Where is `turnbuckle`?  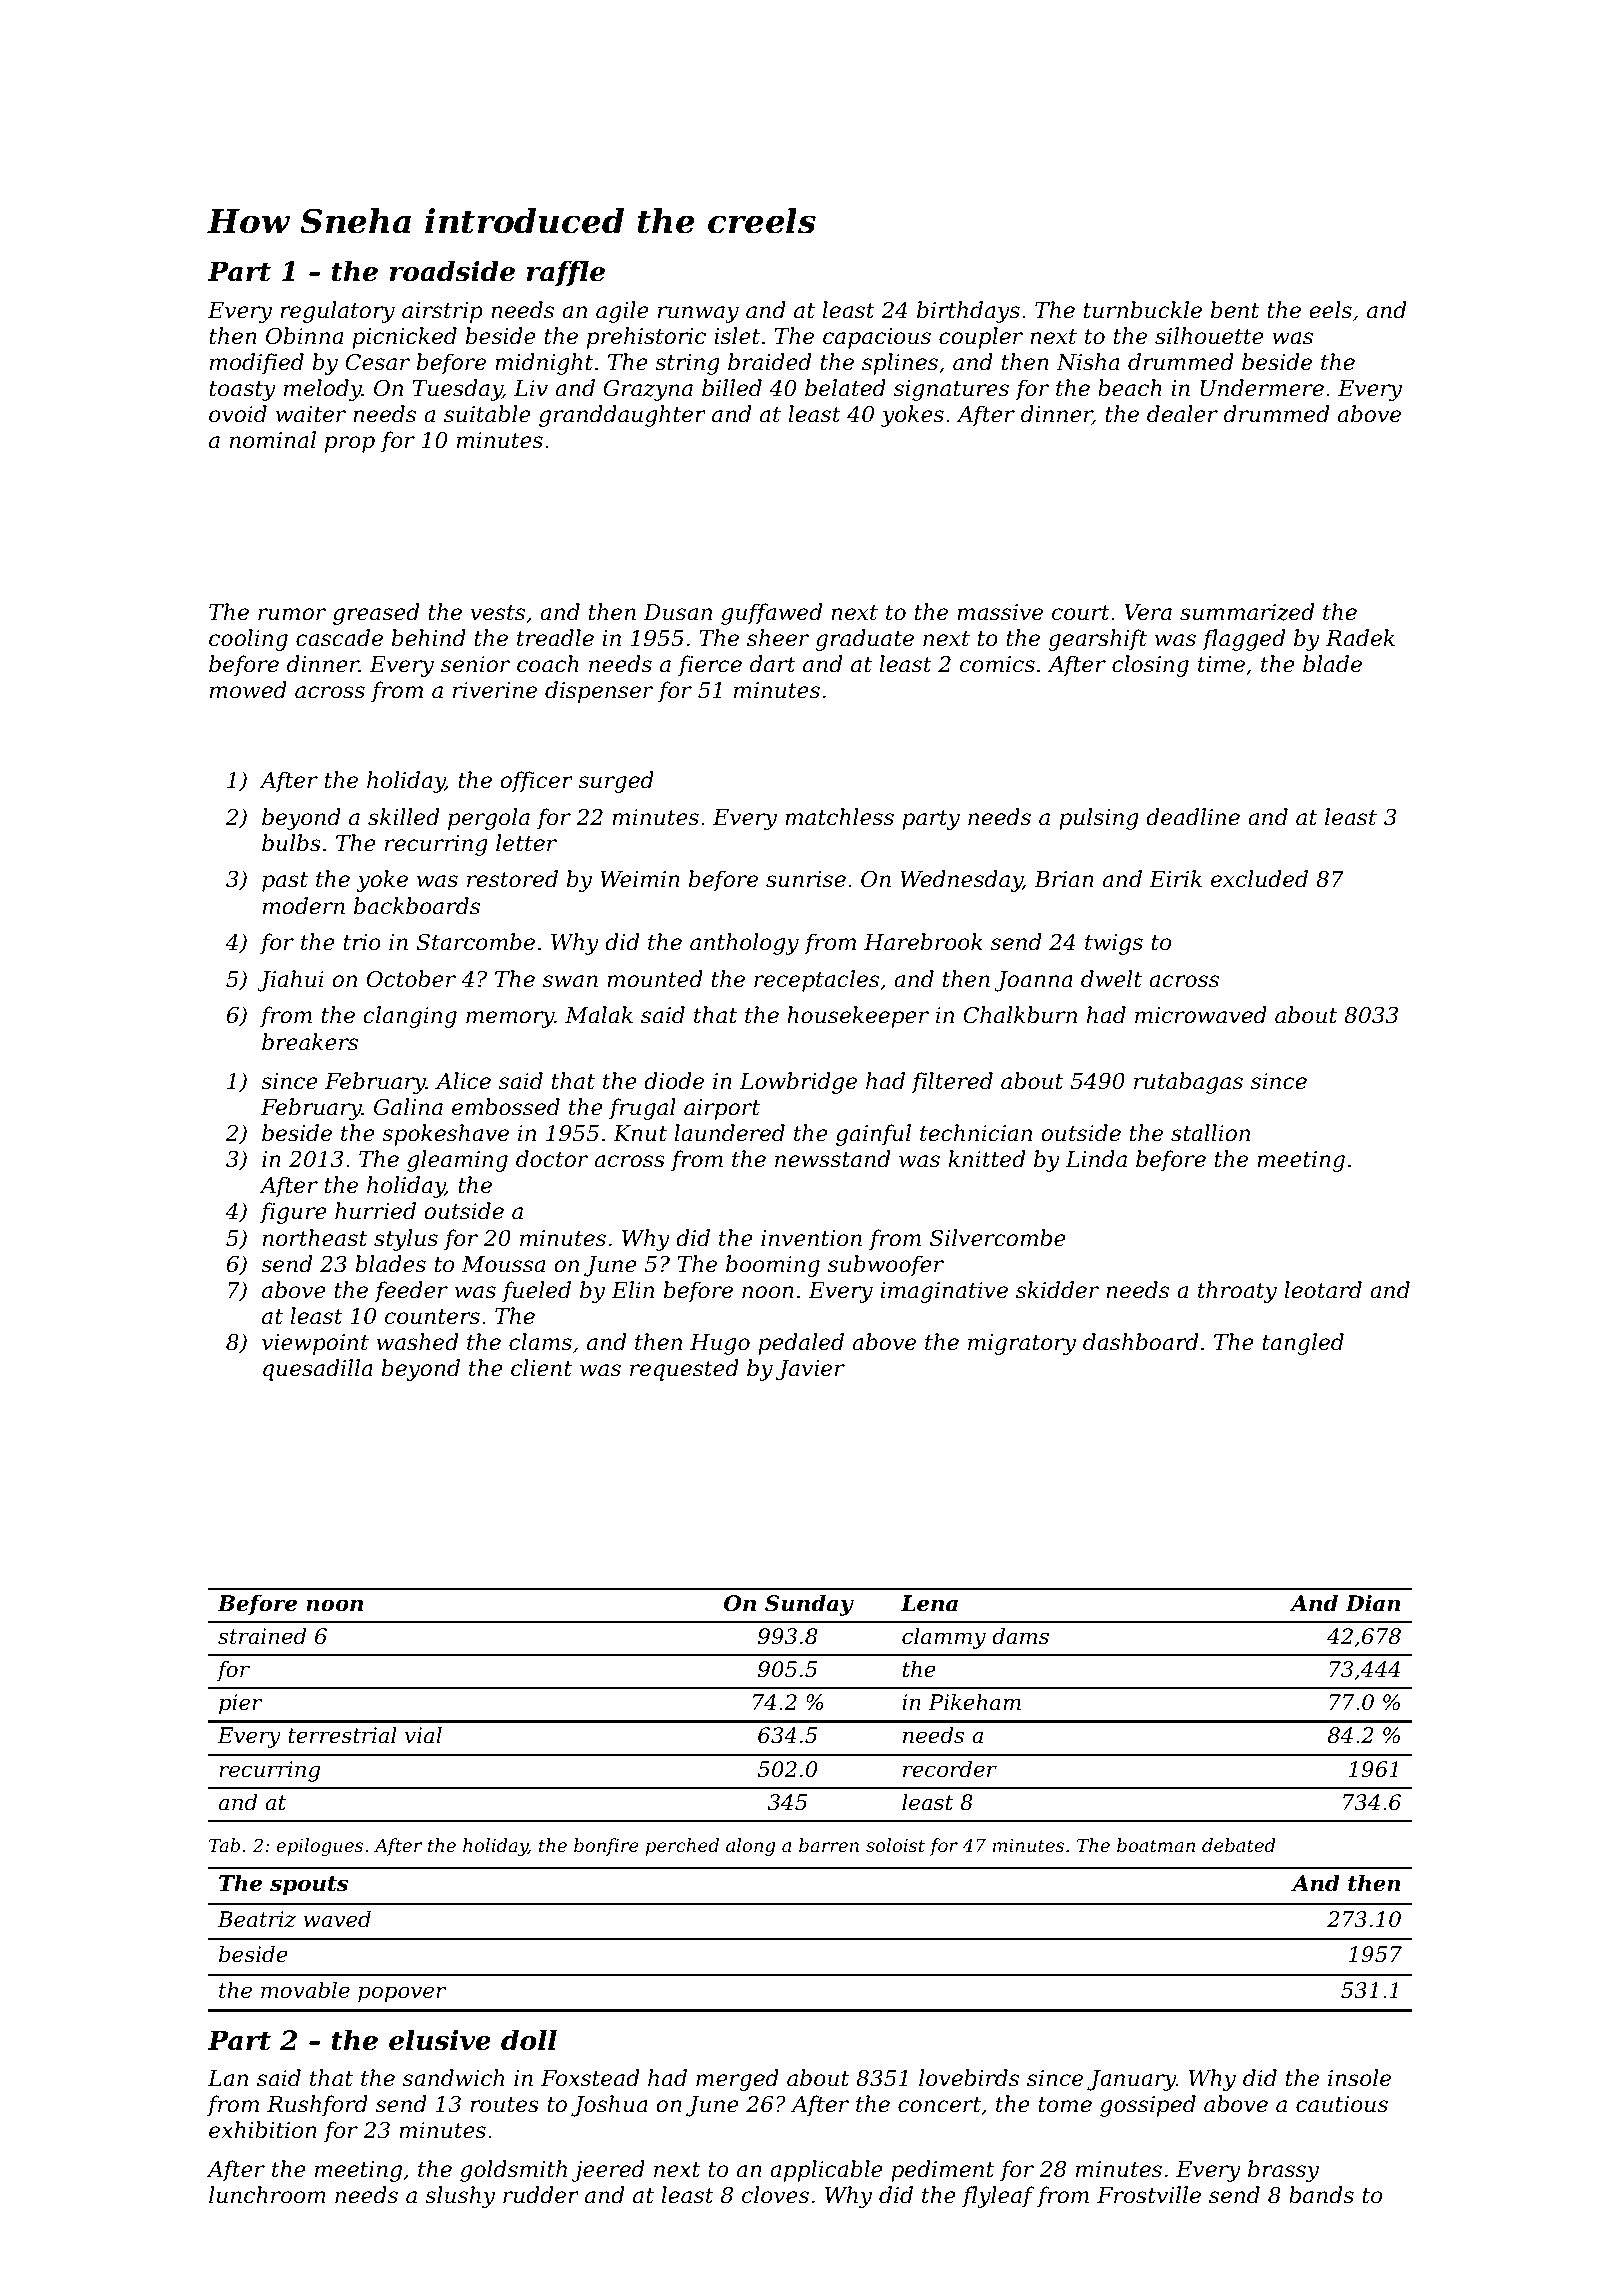
turnbuckle is located at coordinates (1143, 310).
